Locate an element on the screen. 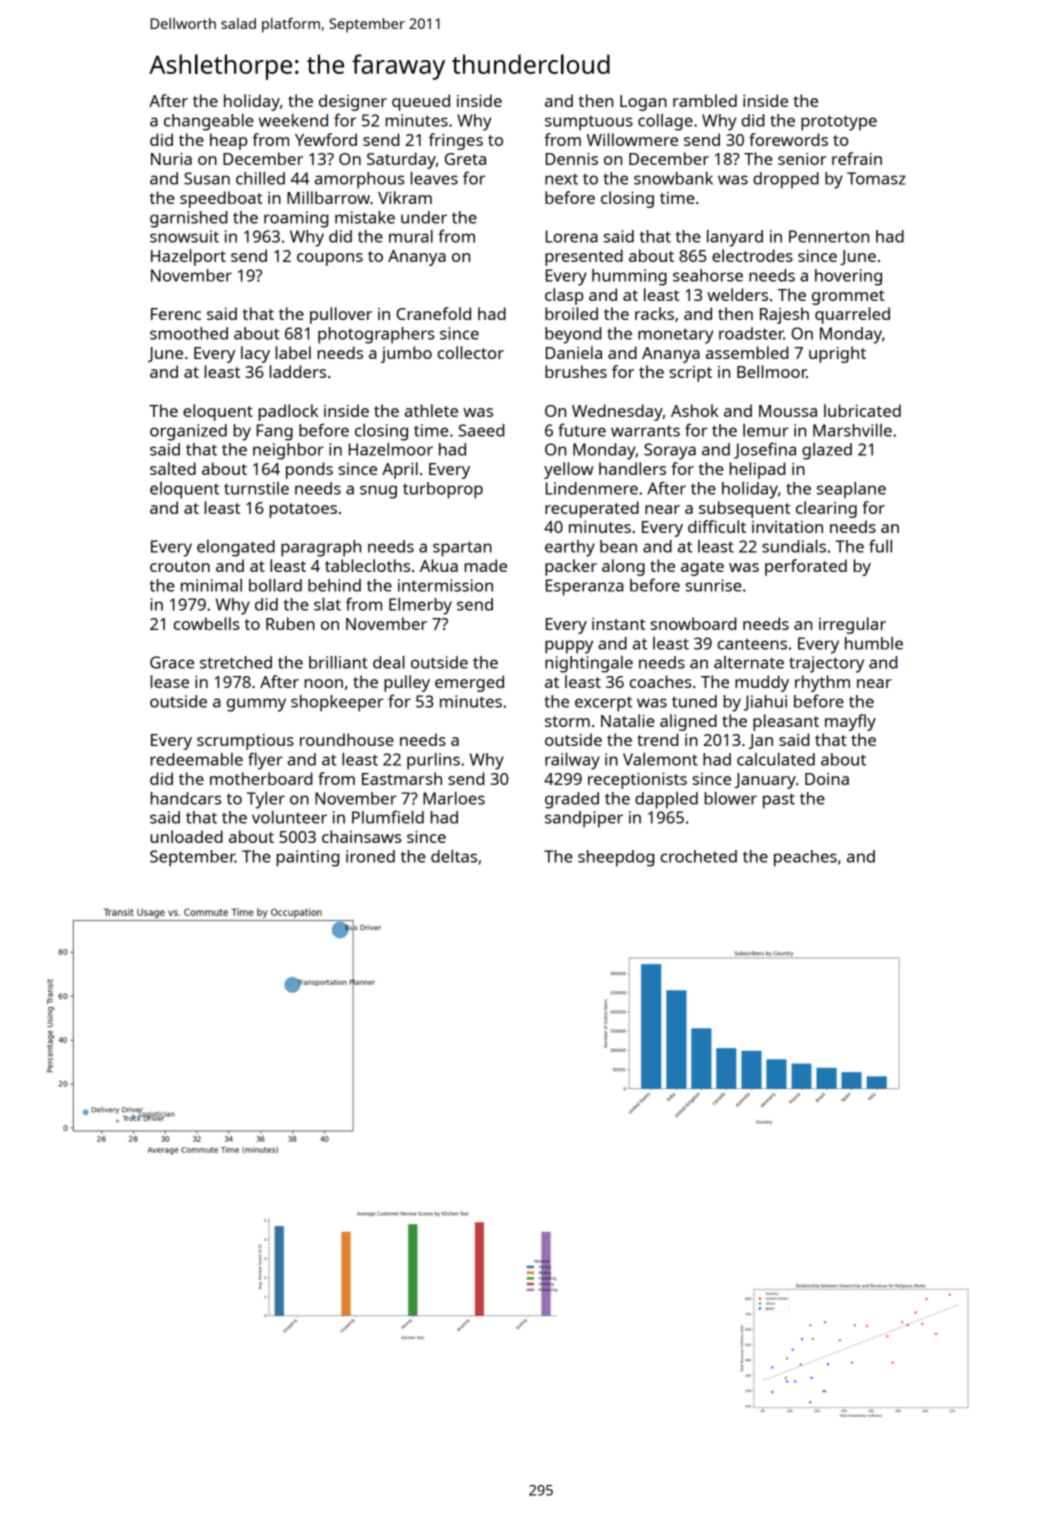 The image size is (1057, 1530). snowbank is located at coordinates (673, 178).
